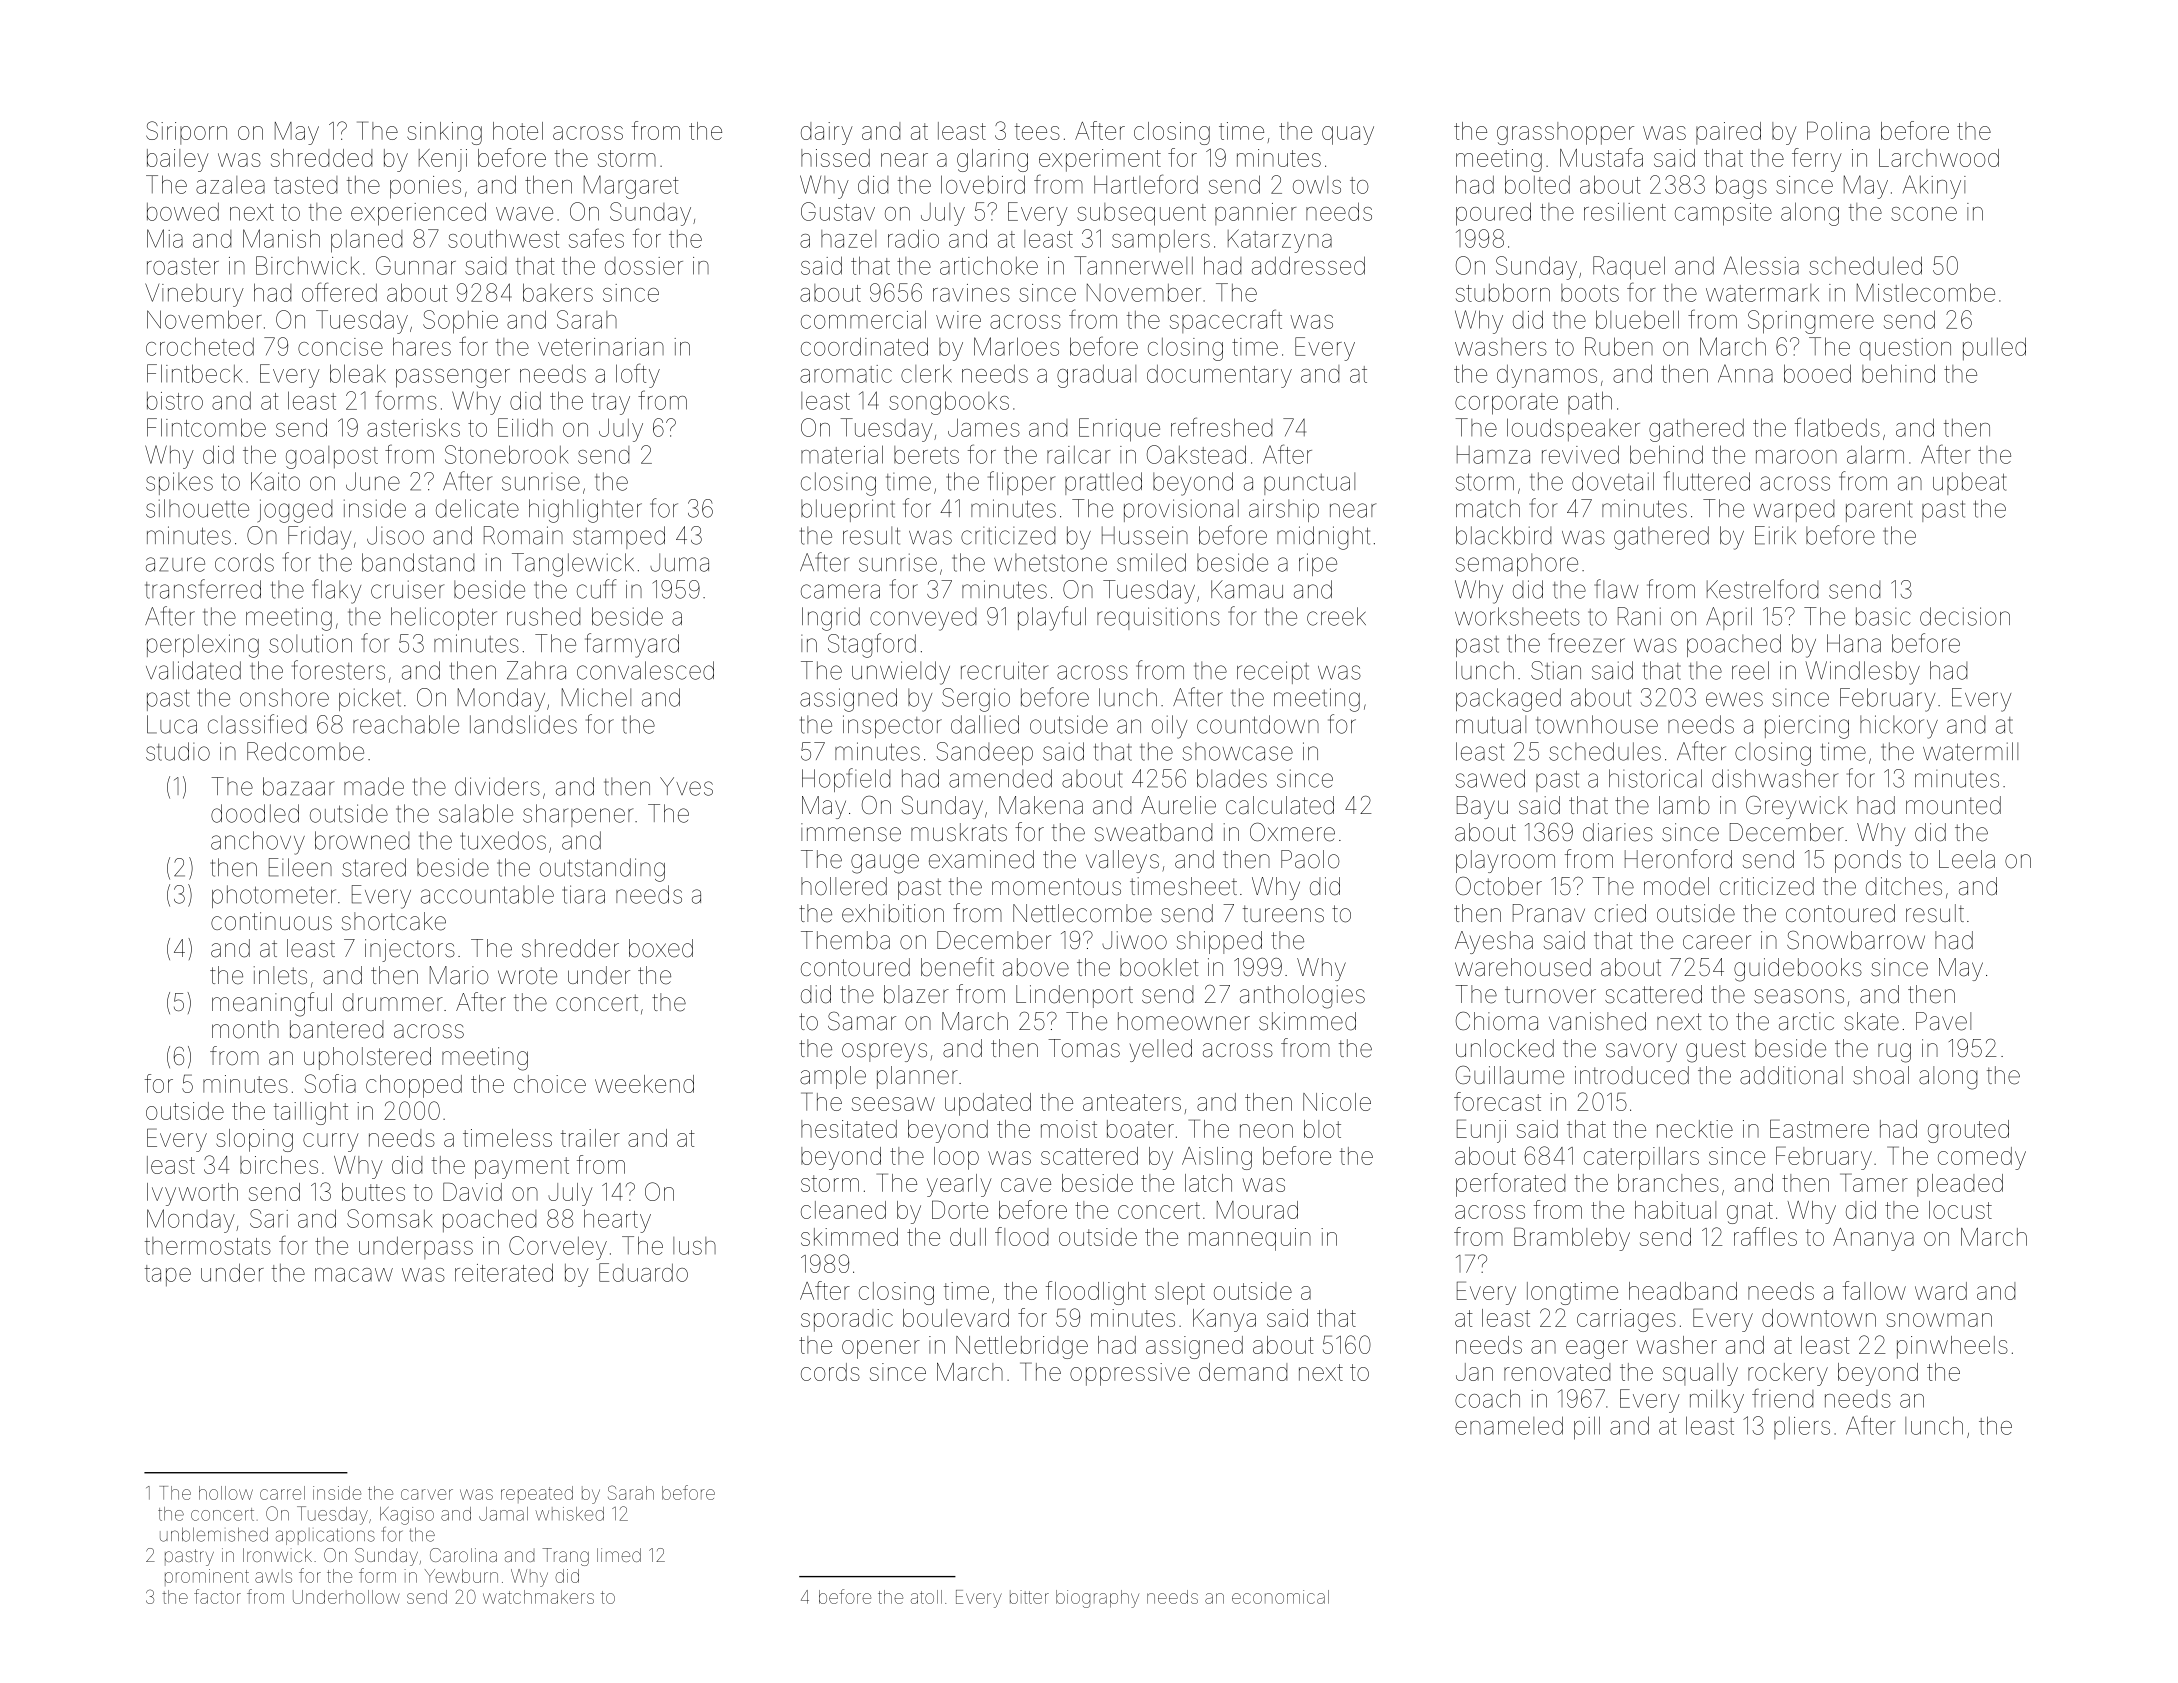  Describe the element at coordinates (1140, 1129) in the screenshot. I see `boater` at that location.
